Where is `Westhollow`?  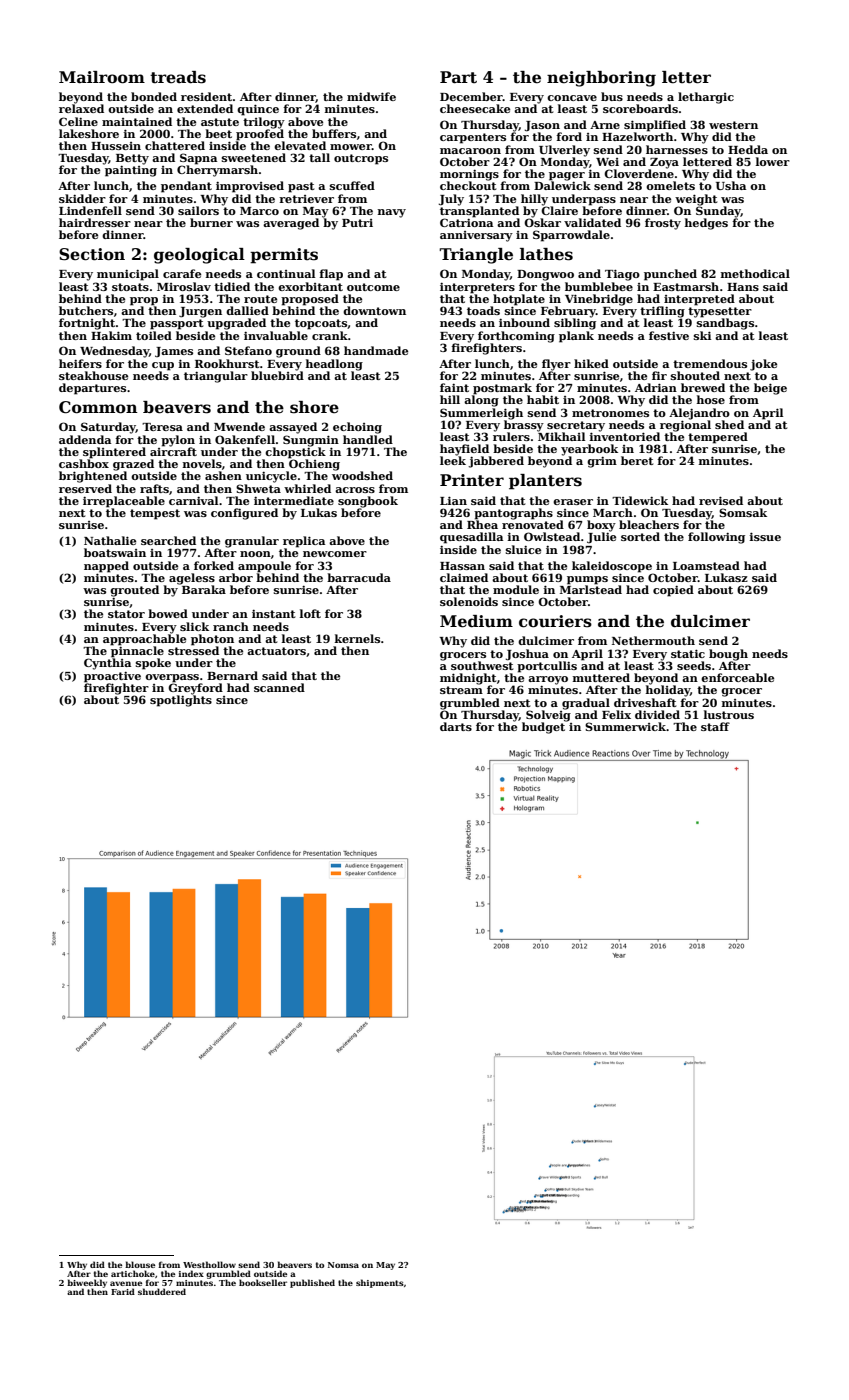
Westhollow is located at coordinates (209, 1264).
